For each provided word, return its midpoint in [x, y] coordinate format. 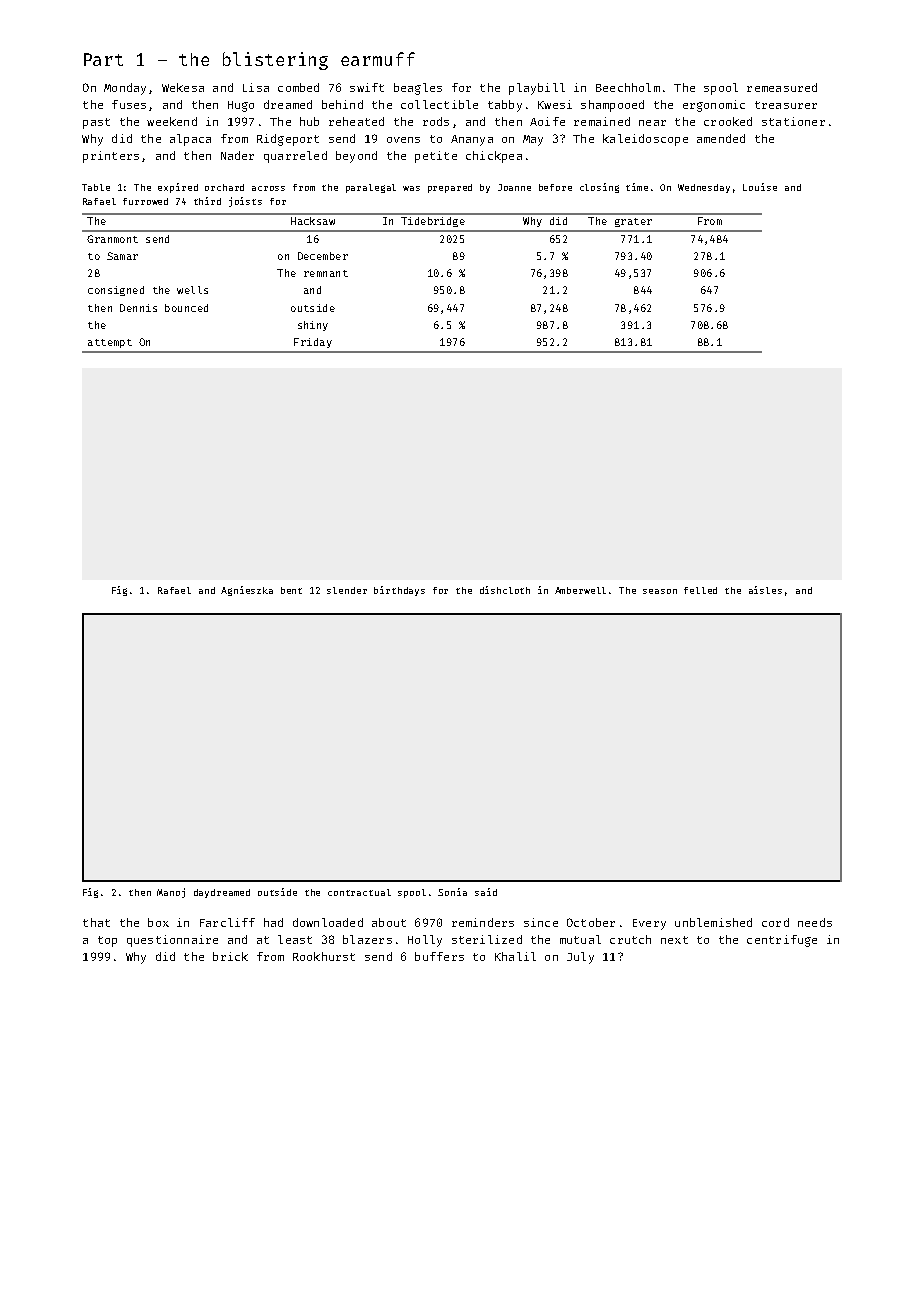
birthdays [399, 591]
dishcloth [505, 590]
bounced [186, 308]
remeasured [782, 87]
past [96, 123]
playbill [537, 89]
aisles [765, 590]
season [660, 591]
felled [700, 590]
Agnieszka [247, 591]
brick [230, 956]
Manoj [171, 893]
